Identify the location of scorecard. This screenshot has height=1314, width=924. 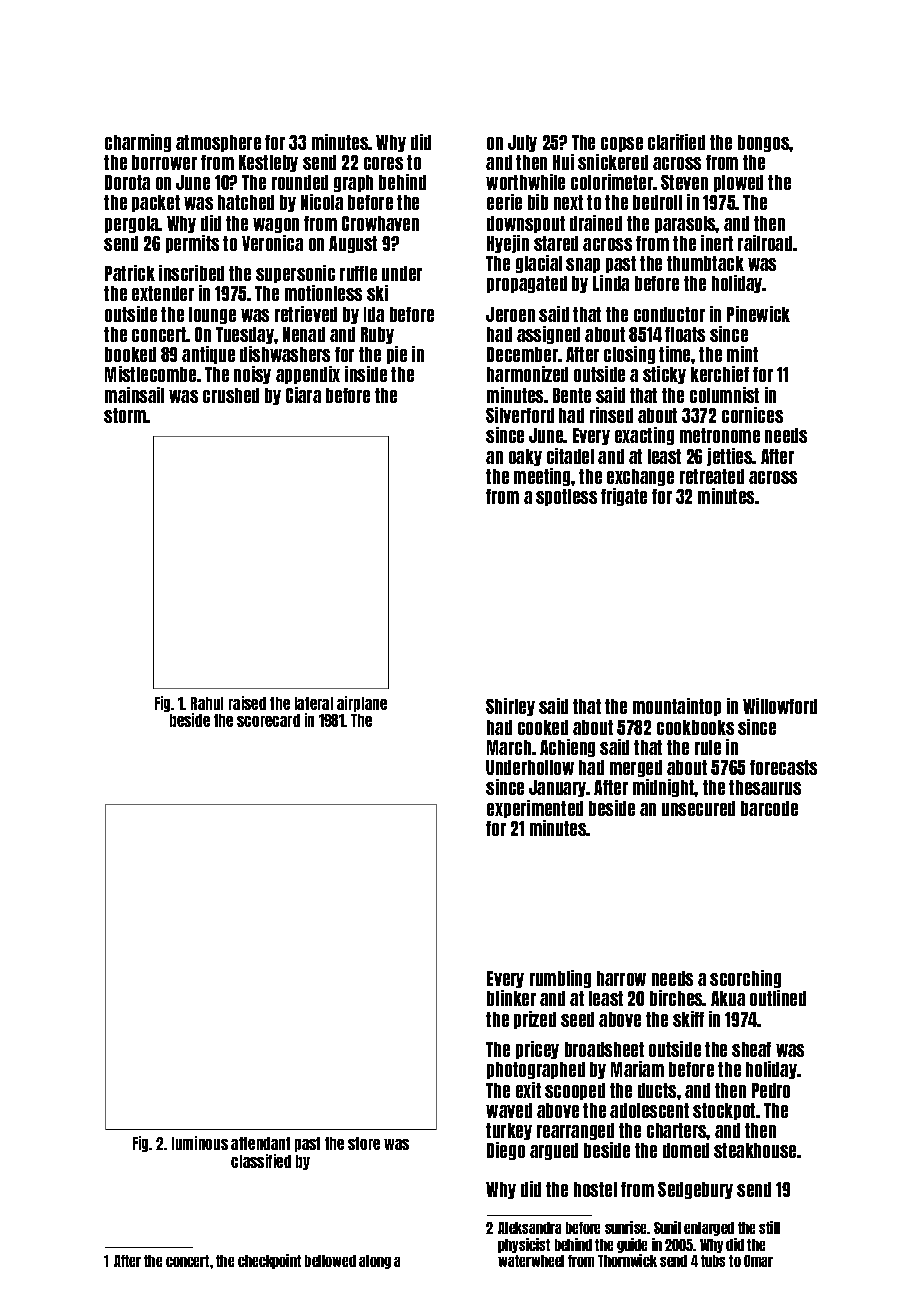
(268, 720).
